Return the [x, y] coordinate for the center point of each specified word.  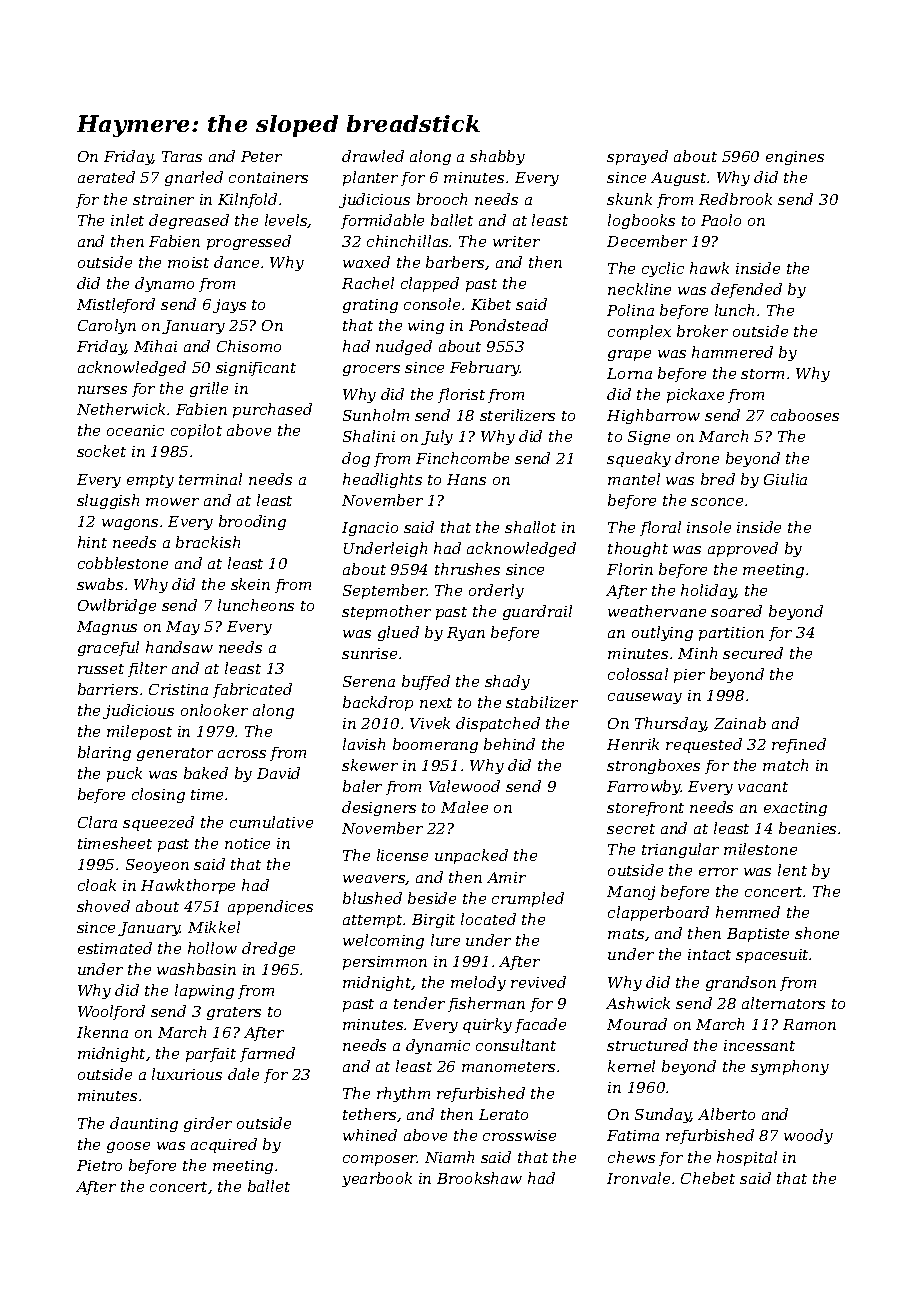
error [718, 872]
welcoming [383, 941]
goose [128, 1147]
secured [753, 653]
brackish [208, 542]
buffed [426, 682]
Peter [261, 156]
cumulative [271, 822]
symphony [790, 1067]
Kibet [491, 304]
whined [370, 1135]
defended [746, 290]
